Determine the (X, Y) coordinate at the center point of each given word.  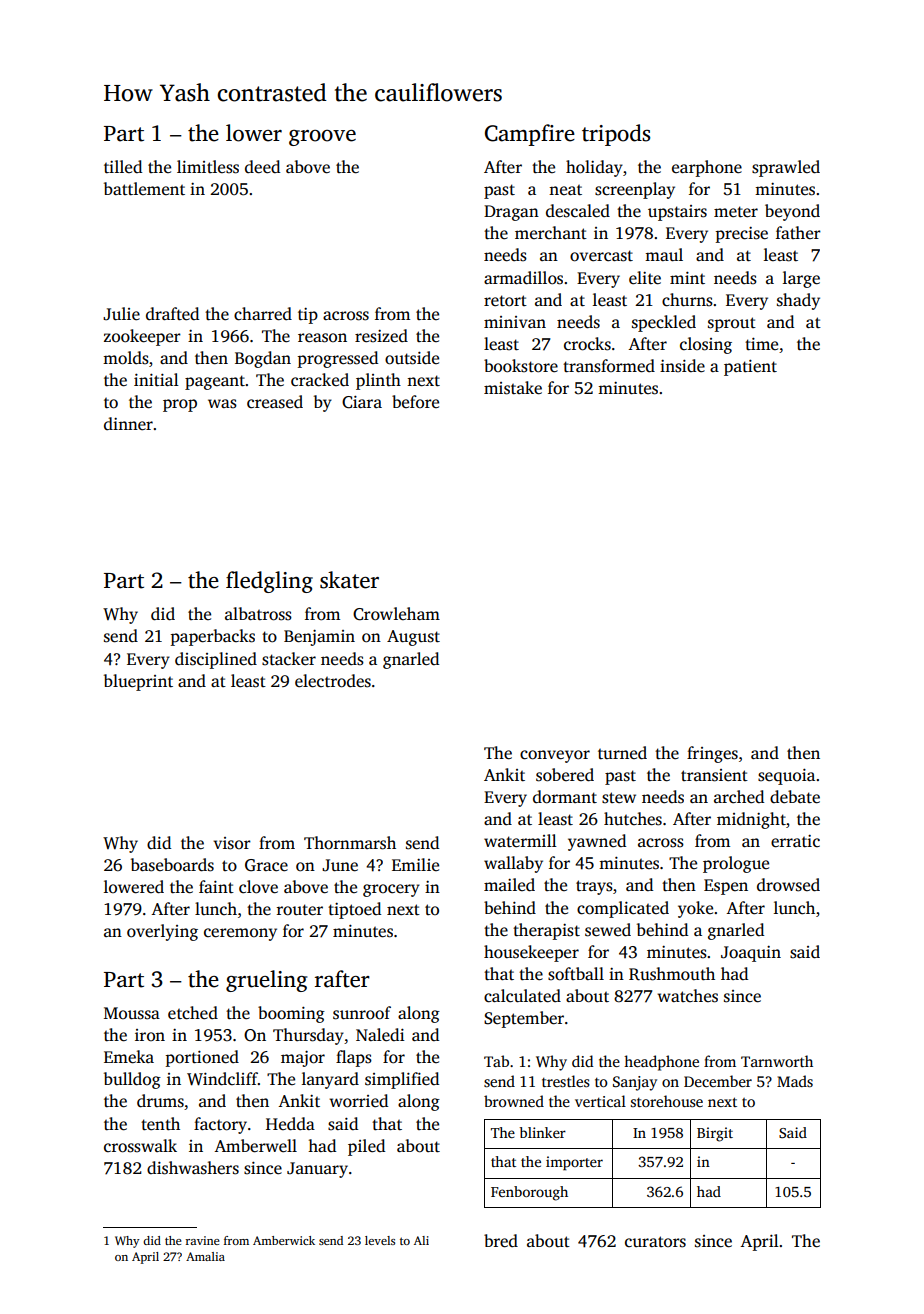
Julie (121, 314)
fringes (712, 754)
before (415, 401)
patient (750, 368)
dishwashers (193, 1168)
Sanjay (635, 1083)
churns (687, 300)
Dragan (511, 213)
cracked (320, 380)
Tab (496, 1061)
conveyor (555, 756)
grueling (266, 981)
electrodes (333, 681)
